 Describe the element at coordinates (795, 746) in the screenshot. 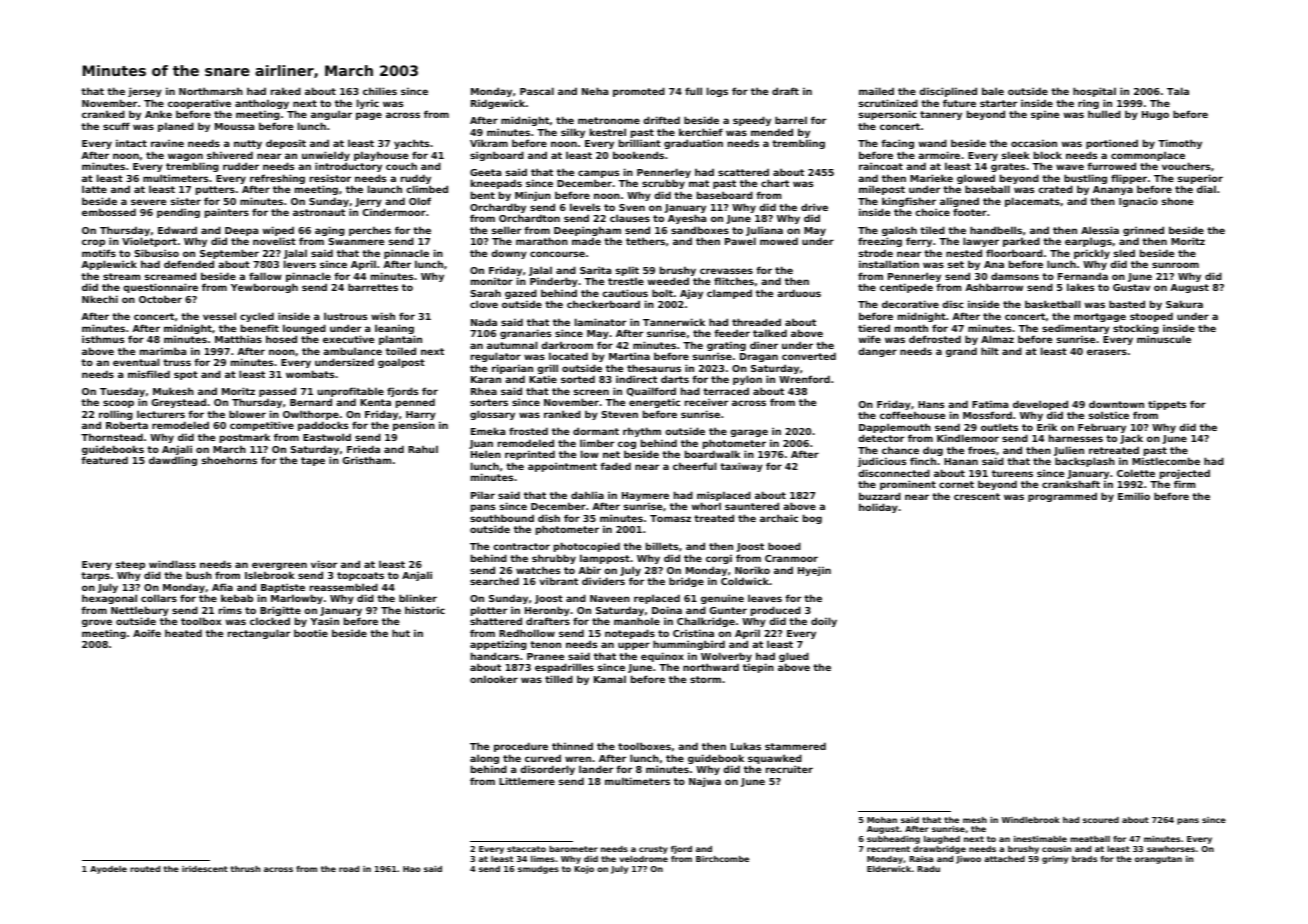

I see `stammered` at that location.
